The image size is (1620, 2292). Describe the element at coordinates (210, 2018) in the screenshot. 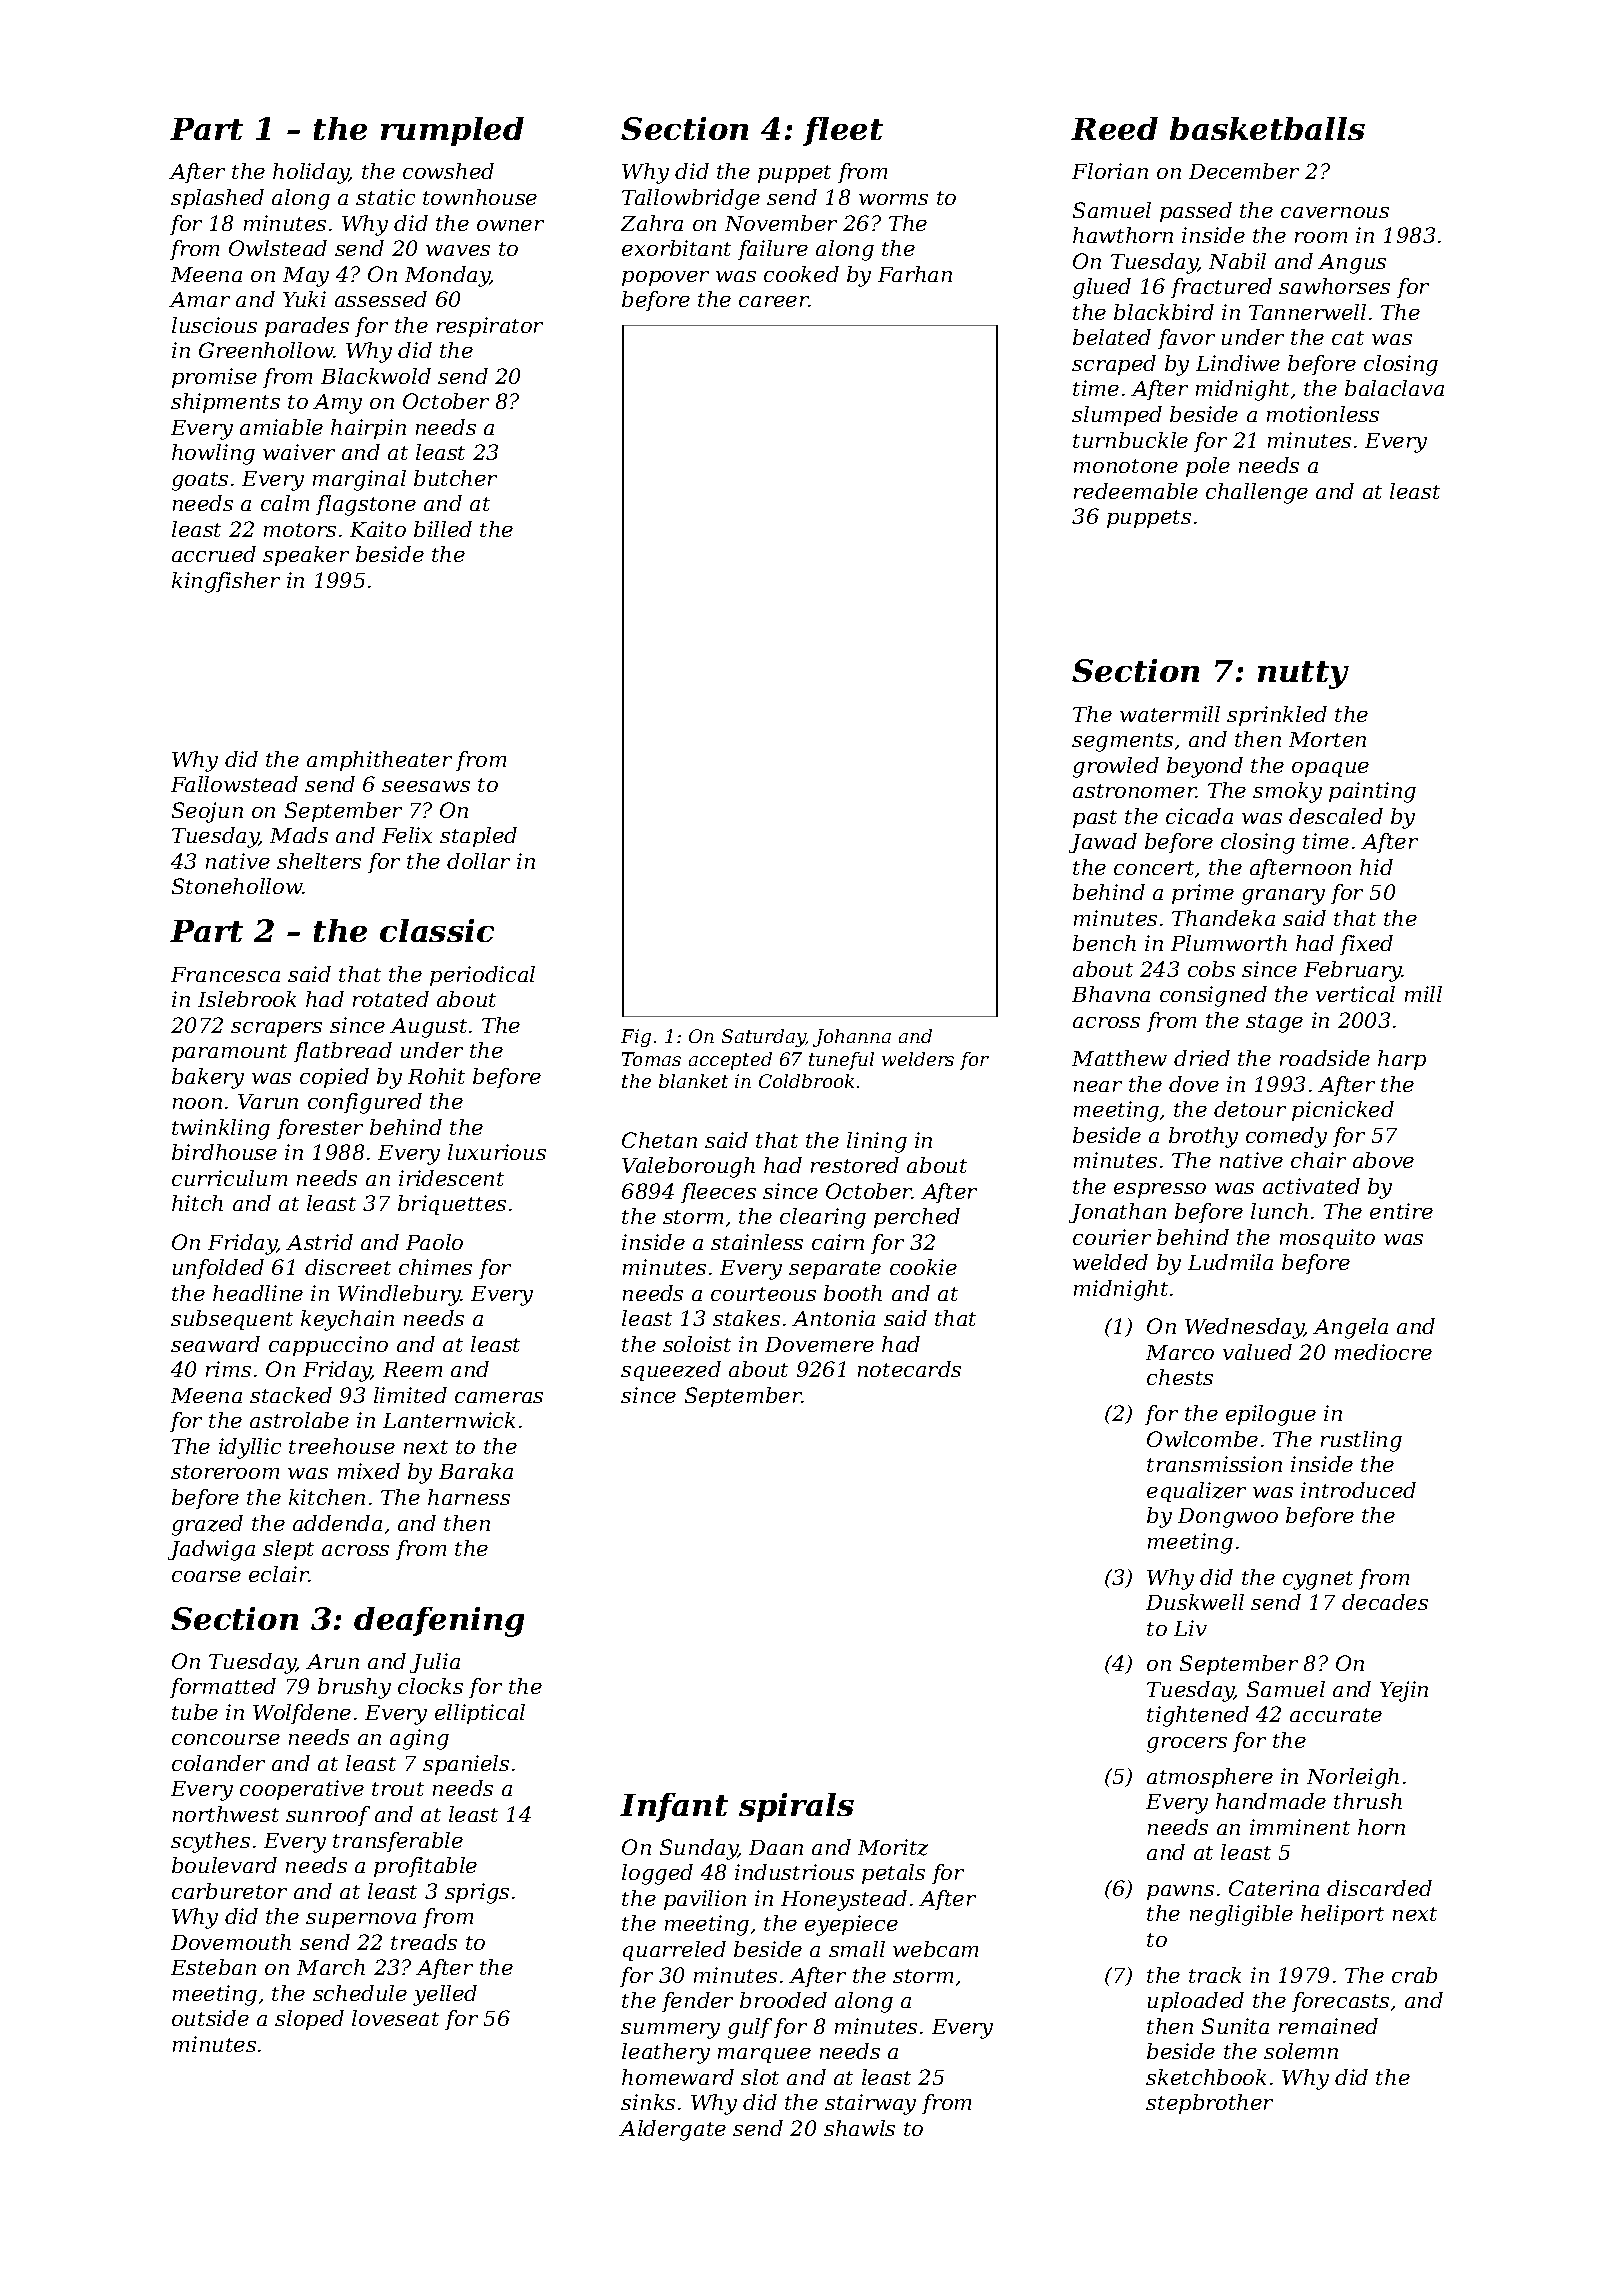

I see `outside` at that location.
